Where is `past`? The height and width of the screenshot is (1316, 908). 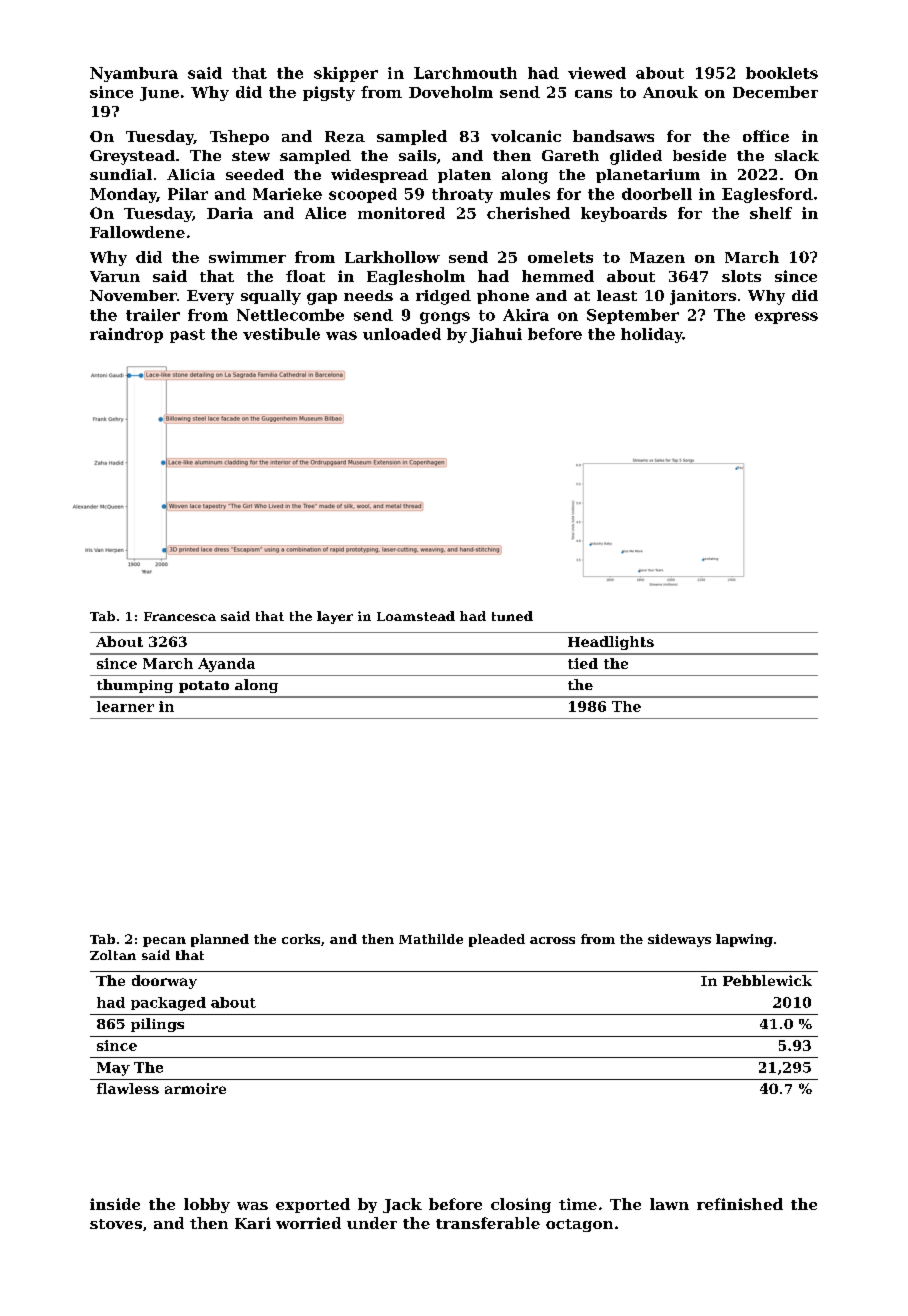
past is located at coordinates (187, 336).
